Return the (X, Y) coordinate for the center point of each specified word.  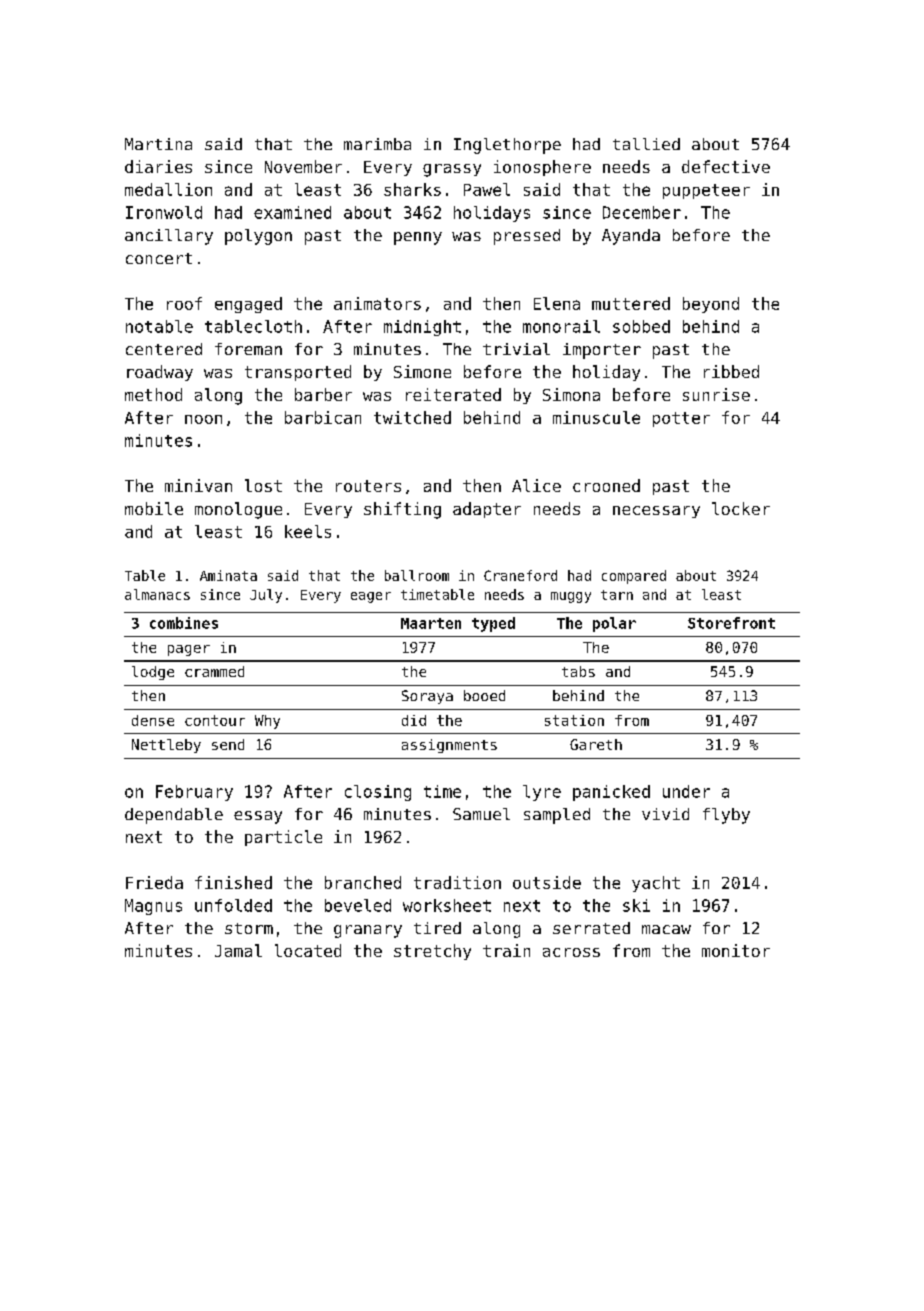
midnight (422, 328)
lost (263, 485)
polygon (258, 237)
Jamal (238, 950)
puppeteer (706, 191)
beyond (711, 305)
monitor (736, 950)
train (506, 950)
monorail (561, 326)
